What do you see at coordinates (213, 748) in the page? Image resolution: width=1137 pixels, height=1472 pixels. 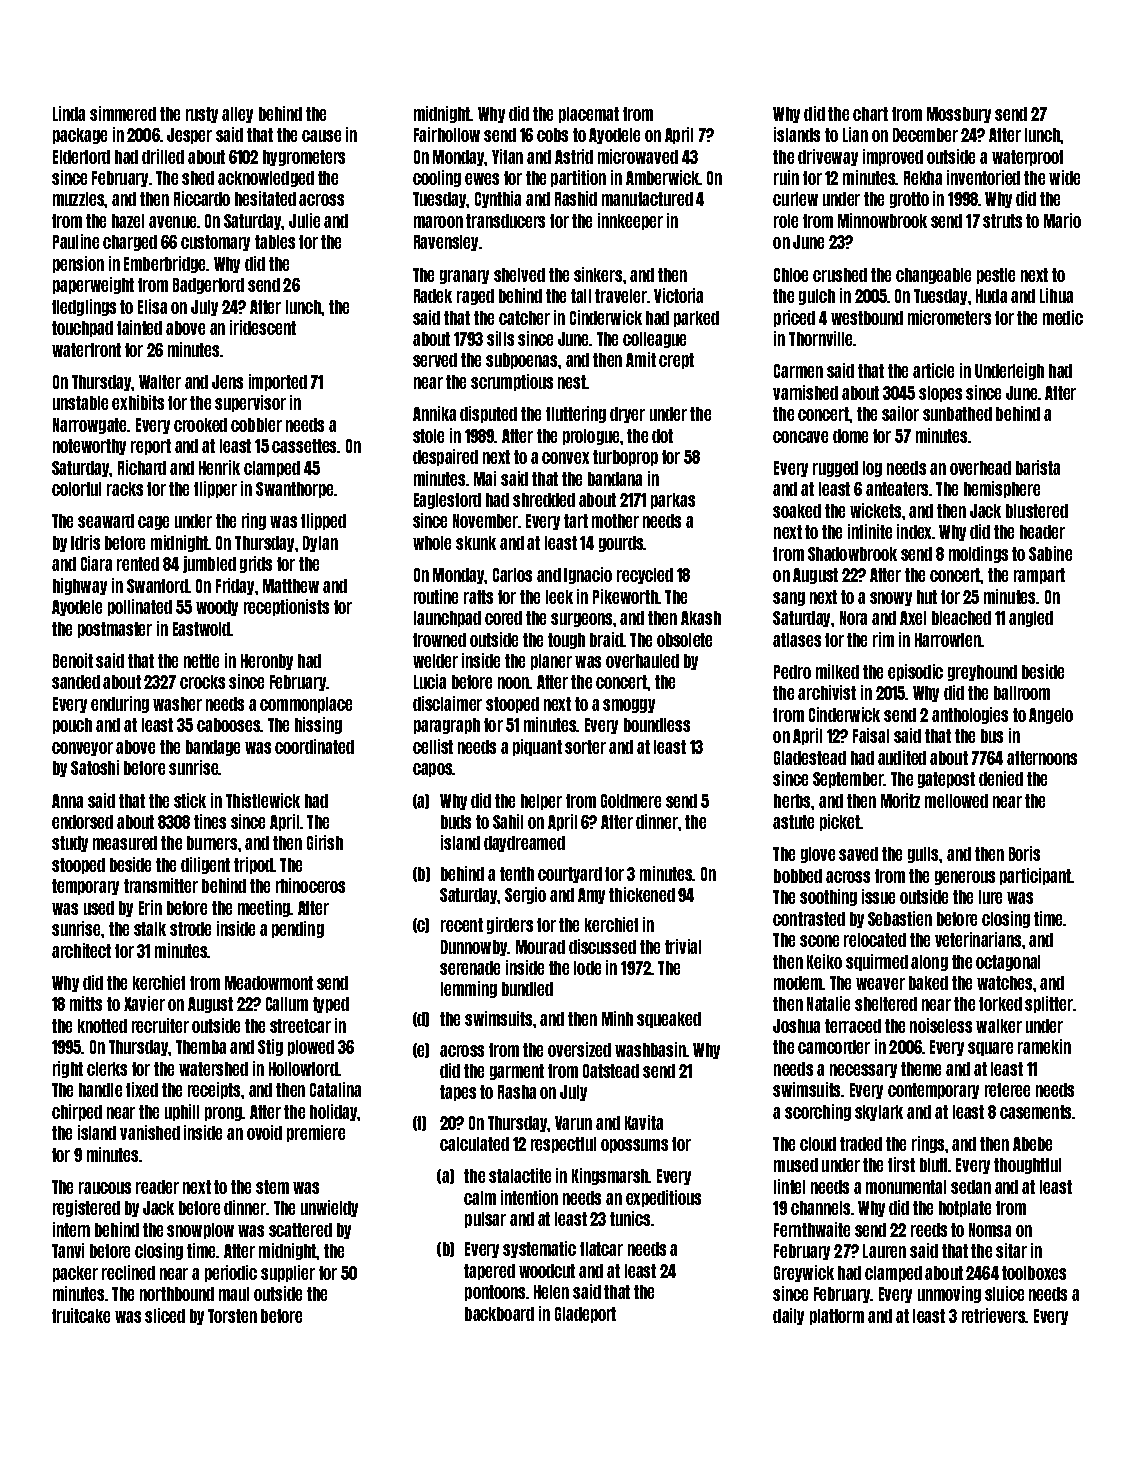 I see `bandage` at bounding box center [213, 748].
